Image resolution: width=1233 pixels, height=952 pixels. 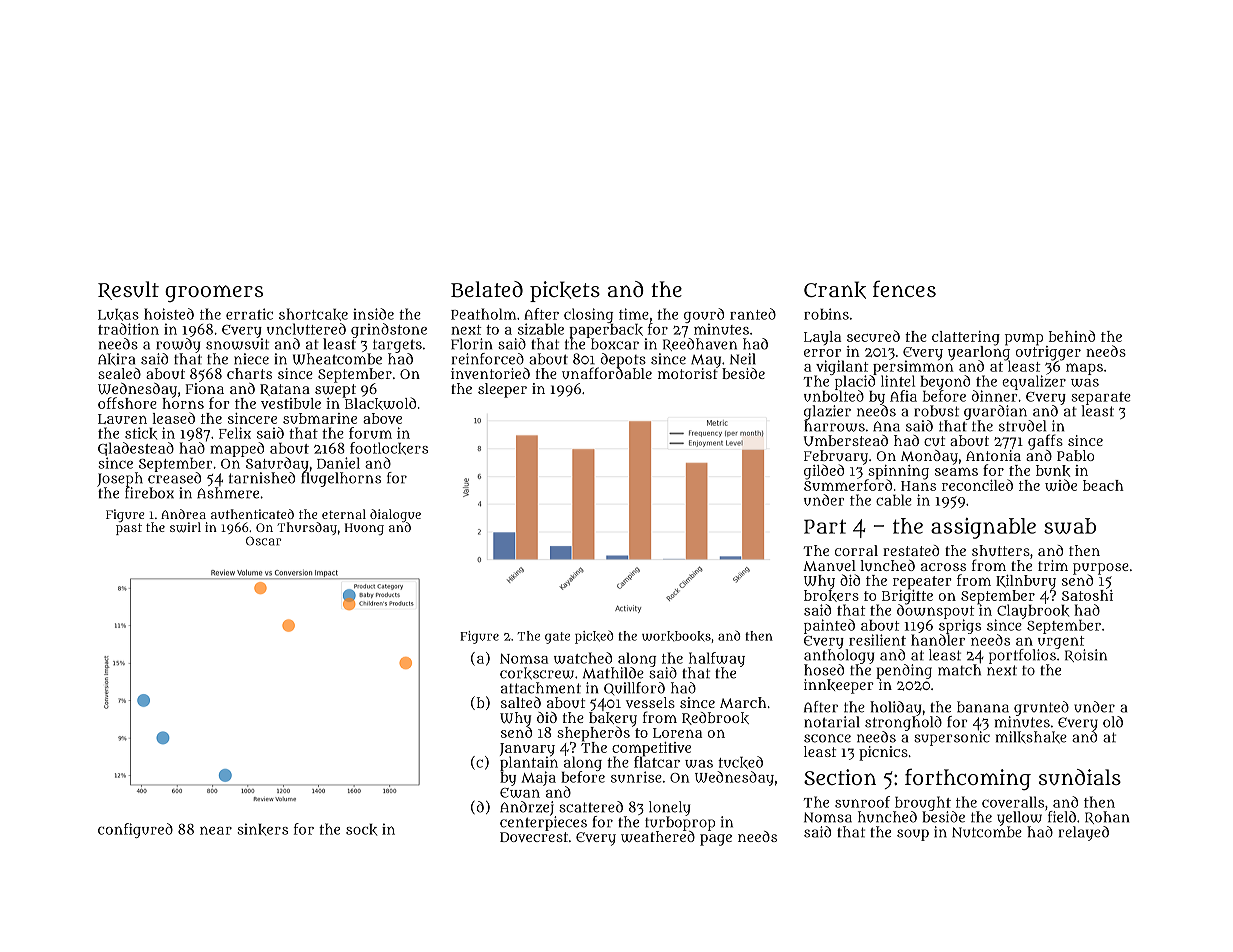 I want to click on sprigs, so click(x=960, y=626).
